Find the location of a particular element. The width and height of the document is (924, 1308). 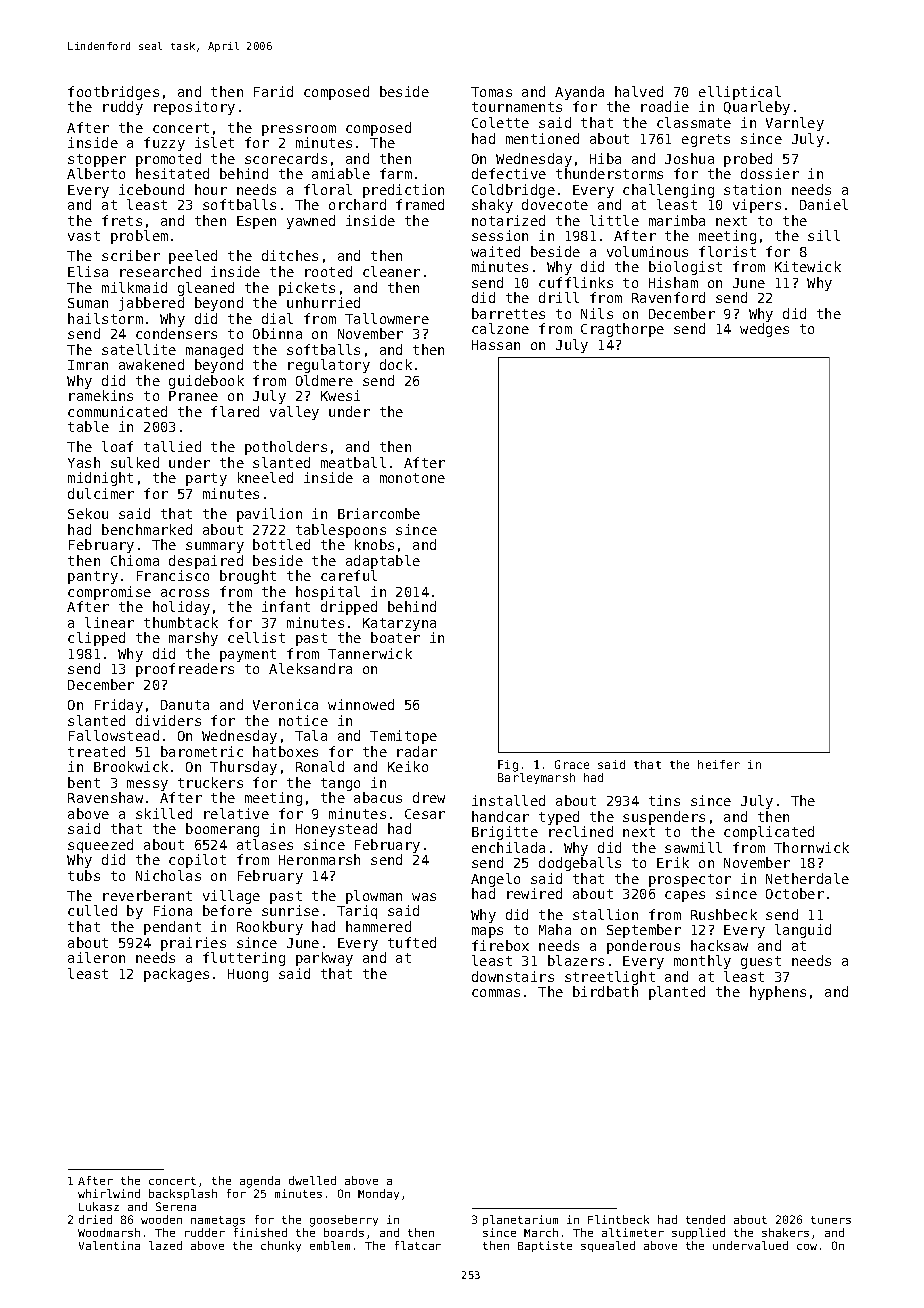

lazed is located at coordinates (165, 1245).
